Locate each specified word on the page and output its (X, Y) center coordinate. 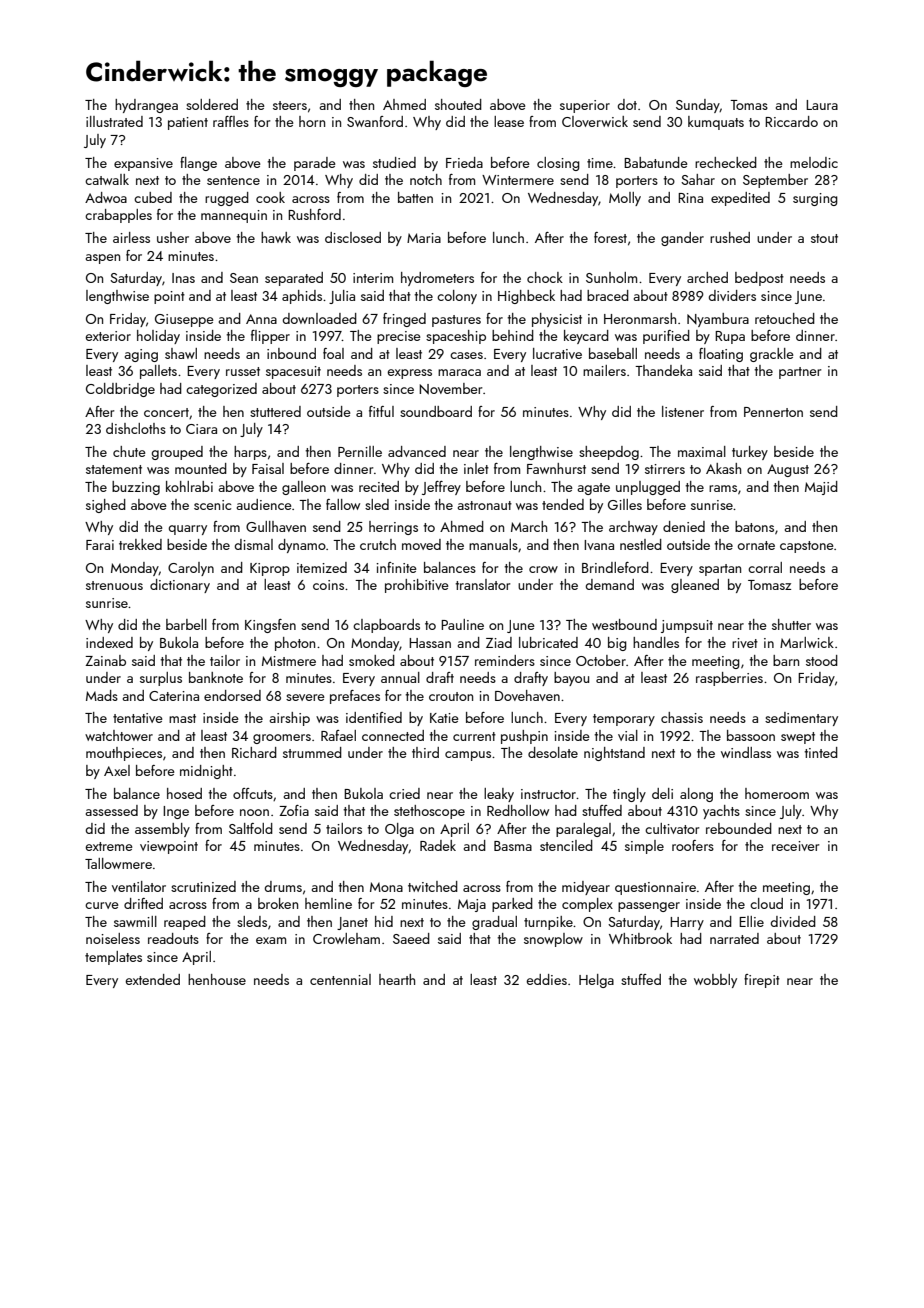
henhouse (217, 979)
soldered (212, 104)
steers (290, 105)
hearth (397, 979)
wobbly (715, 981)
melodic (814, 162)
